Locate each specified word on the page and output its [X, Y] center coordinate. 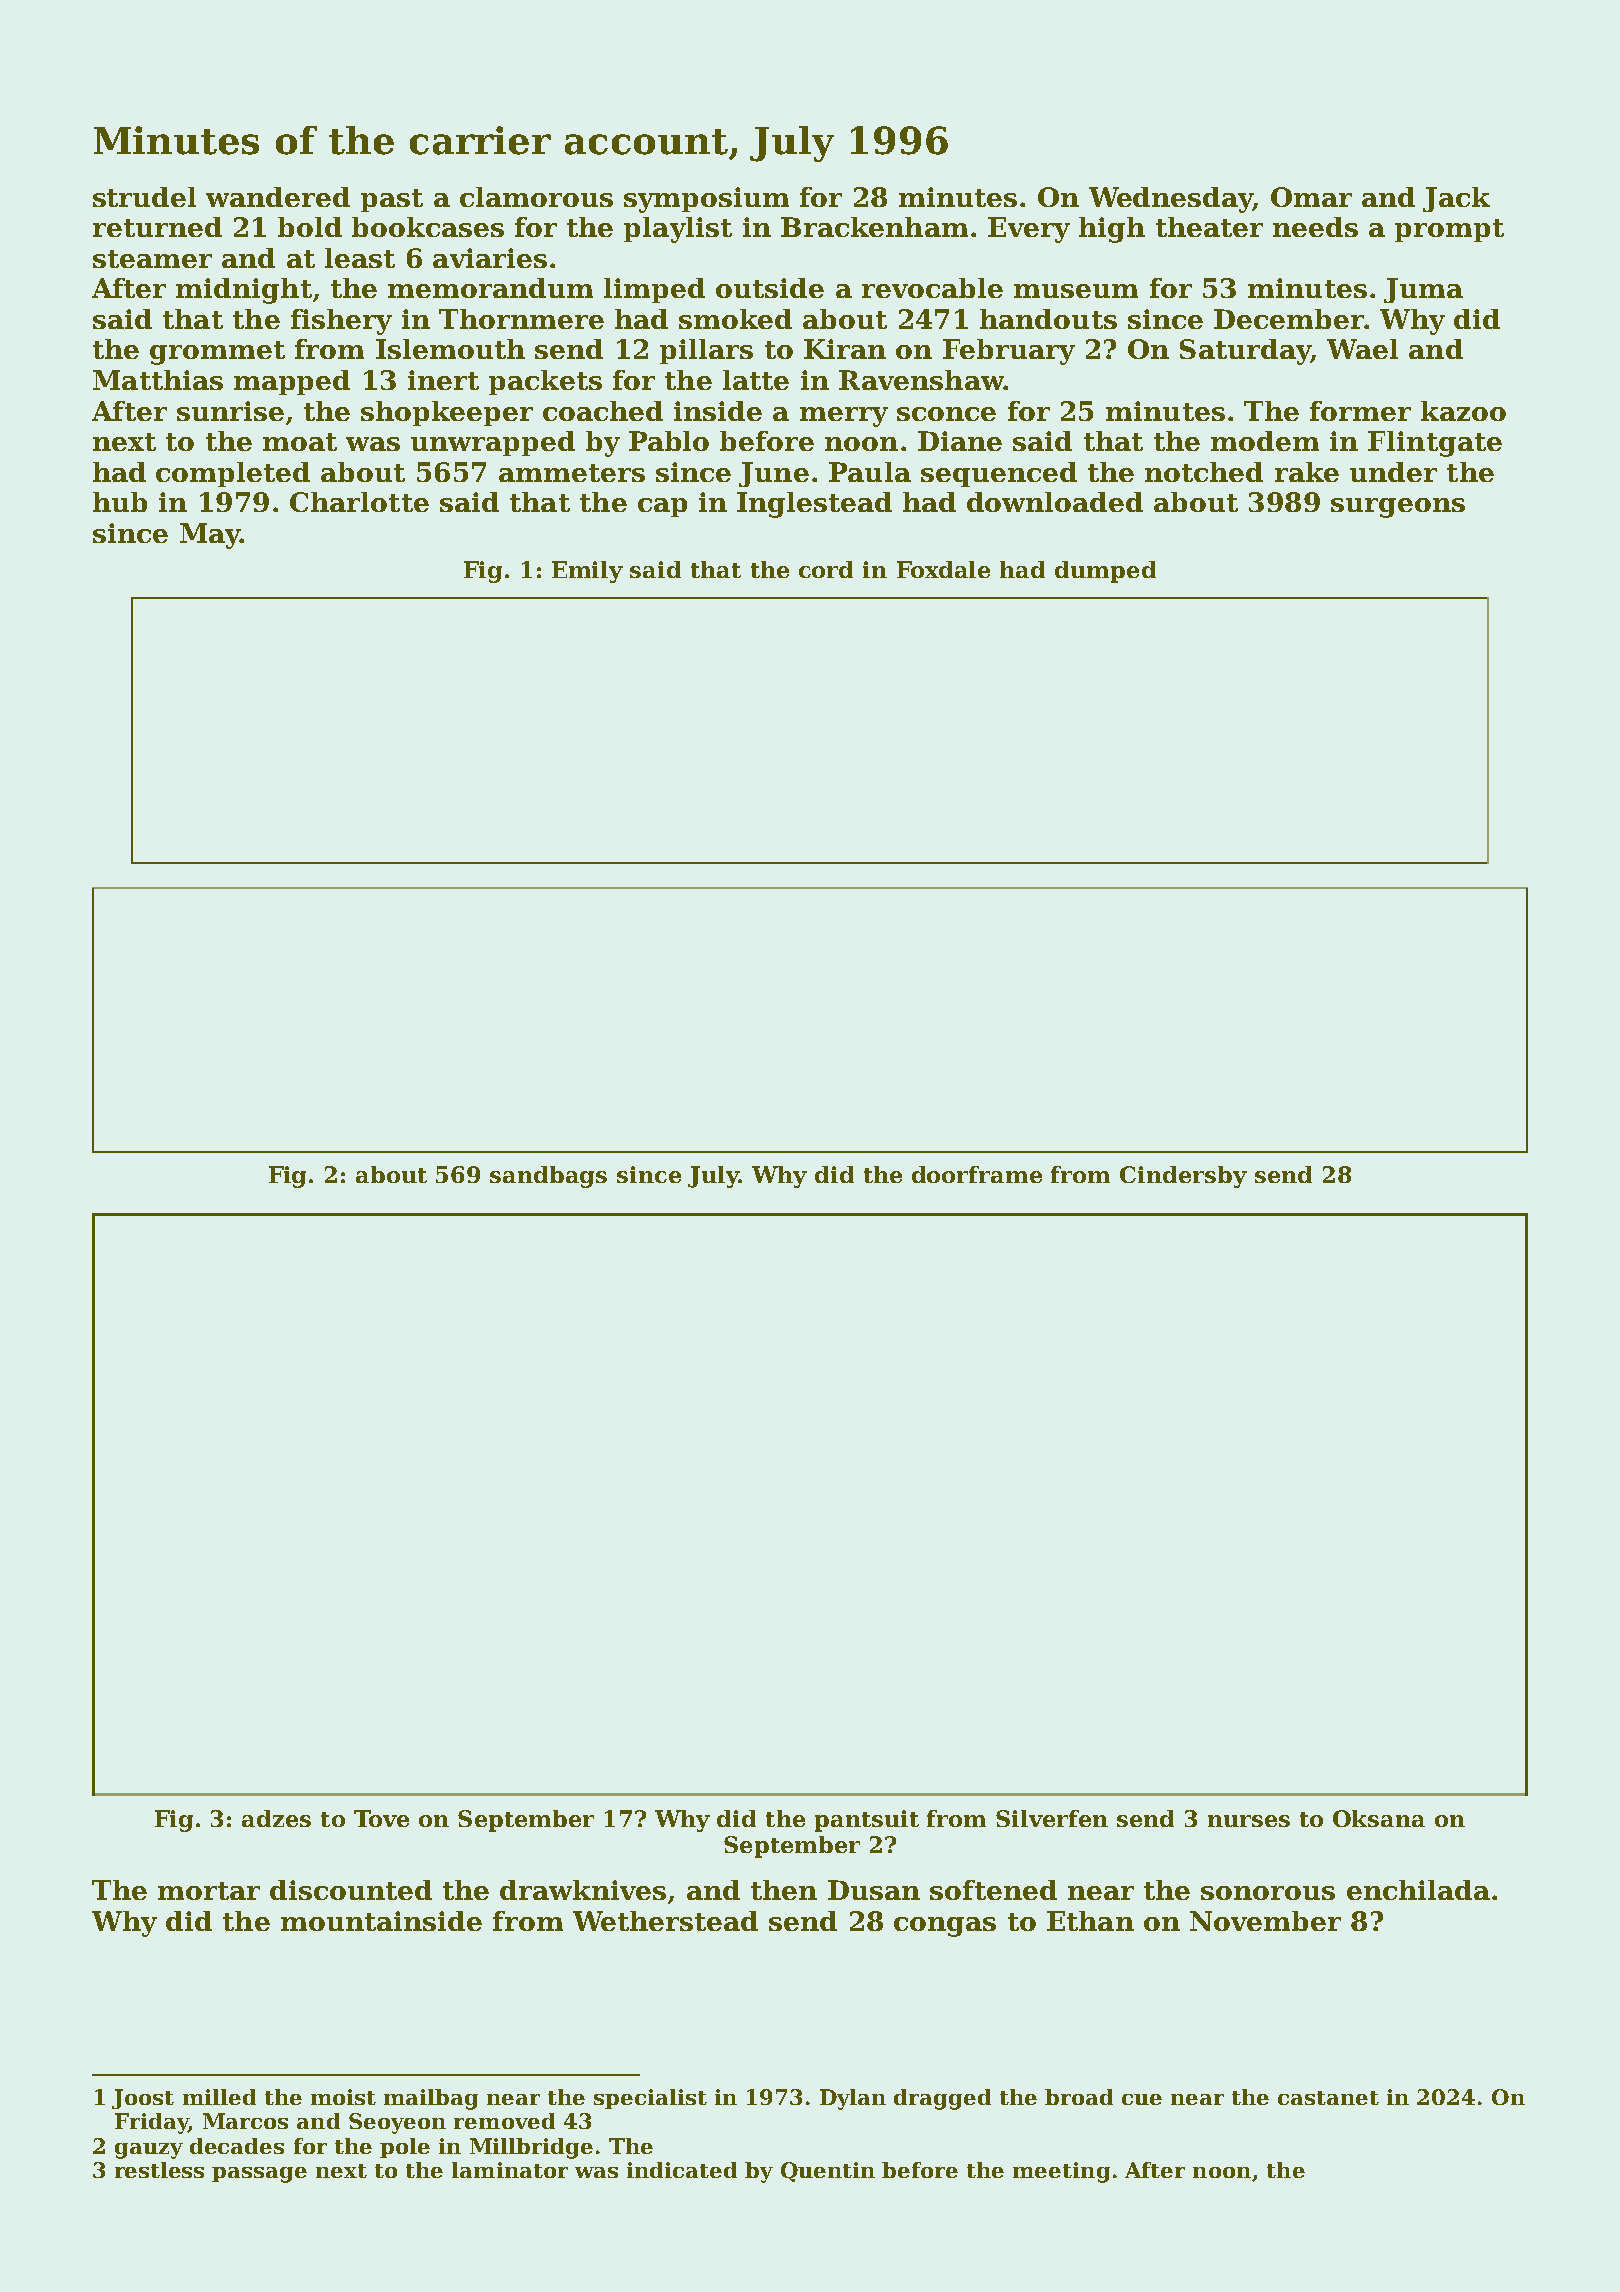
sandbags [548, 1177]
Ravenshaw [921, 380]
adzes [276, 1818]
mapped [292, 382]
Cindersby [1183, 1177]
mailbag [431, 2099]
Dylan [853, 2099]
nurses [1249, 1821]
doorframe [977, 1174]
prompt [1449, 230]
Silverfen [1052, 1818]
